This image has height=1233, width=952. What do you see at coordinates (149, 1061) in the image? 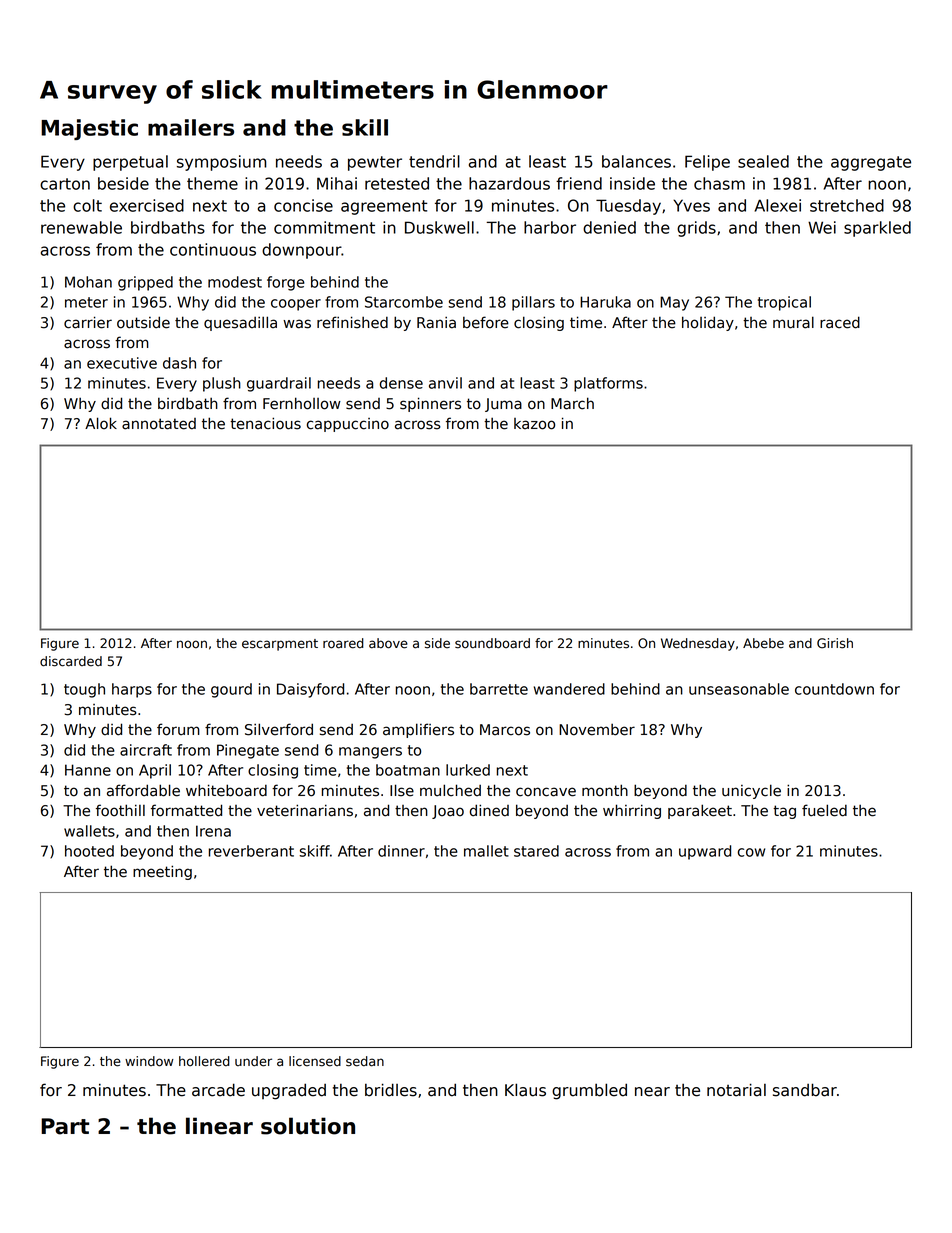
I see `window` at bounding box center [149, 1061].
